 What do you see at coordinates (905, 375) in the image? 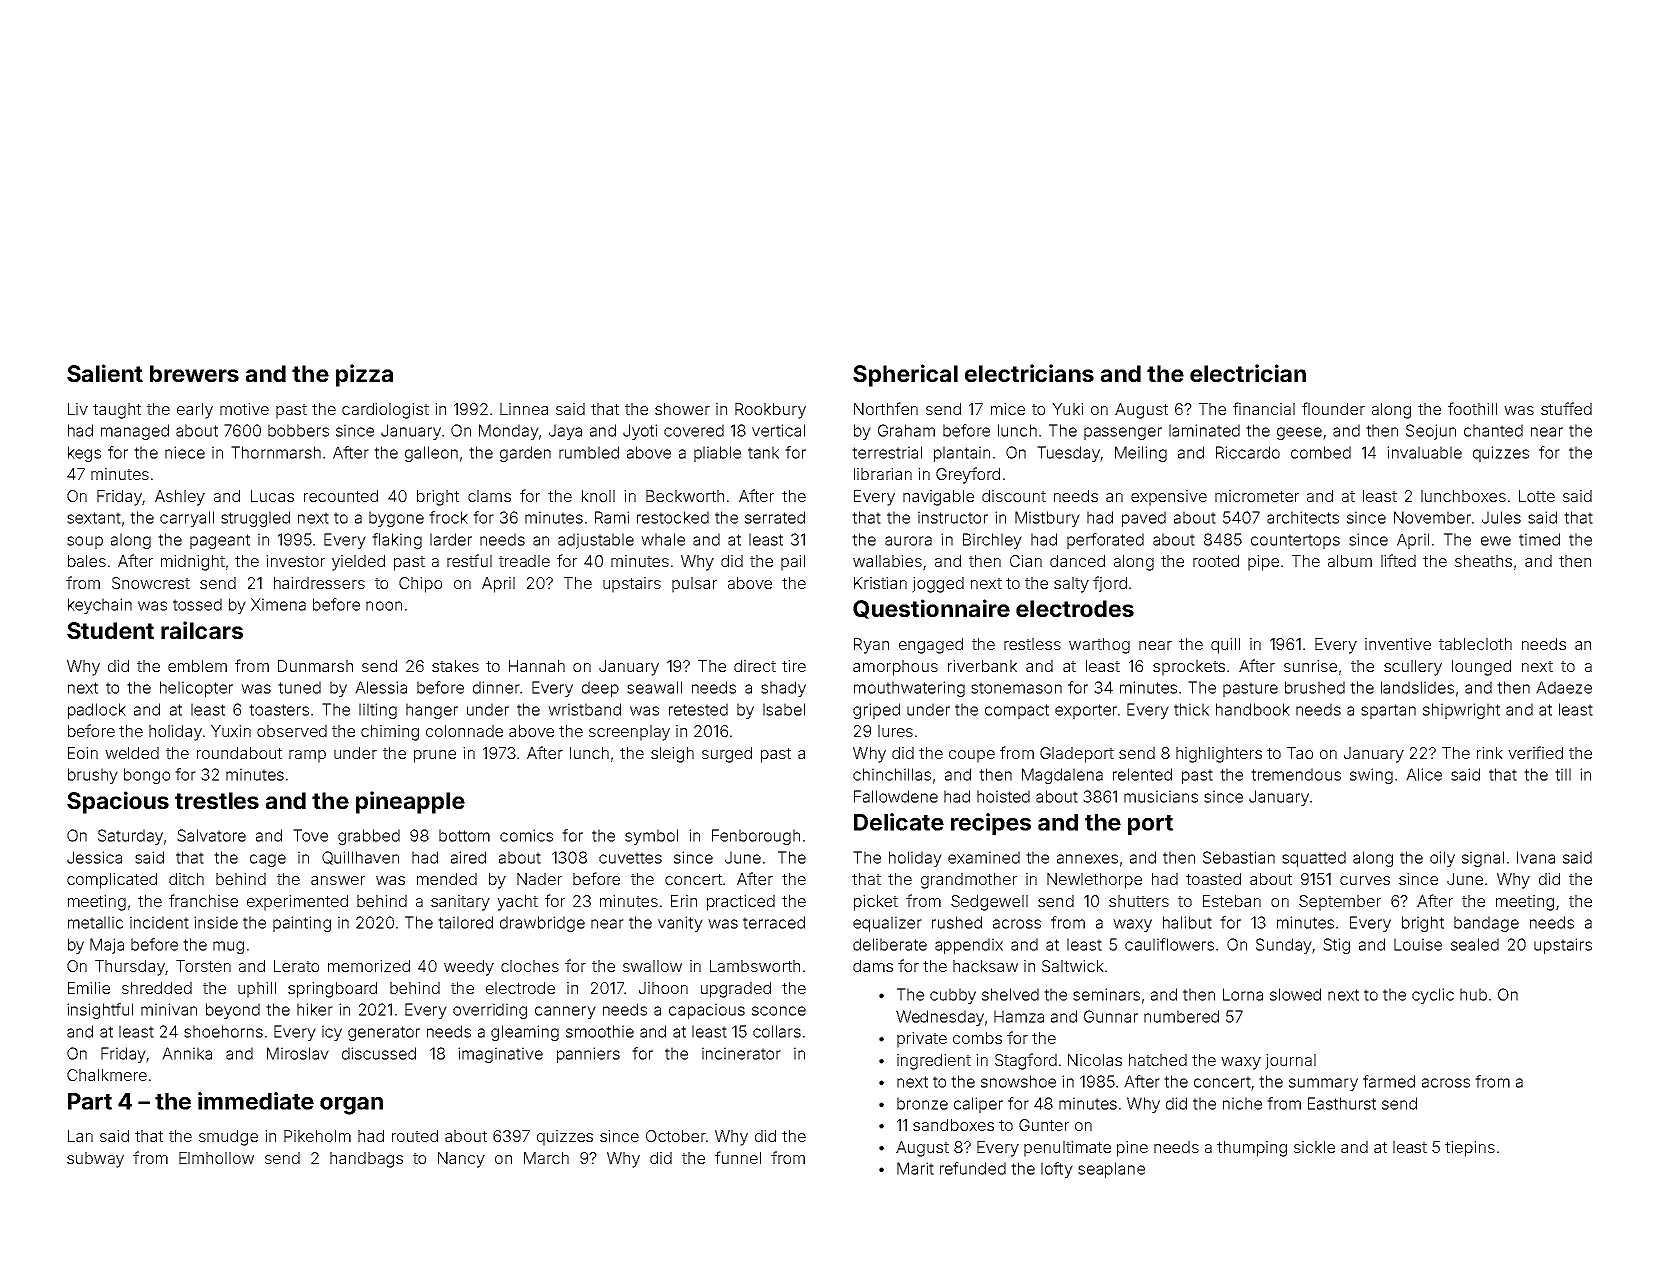
I see `Spherical` at bounding box center [905, 375].
